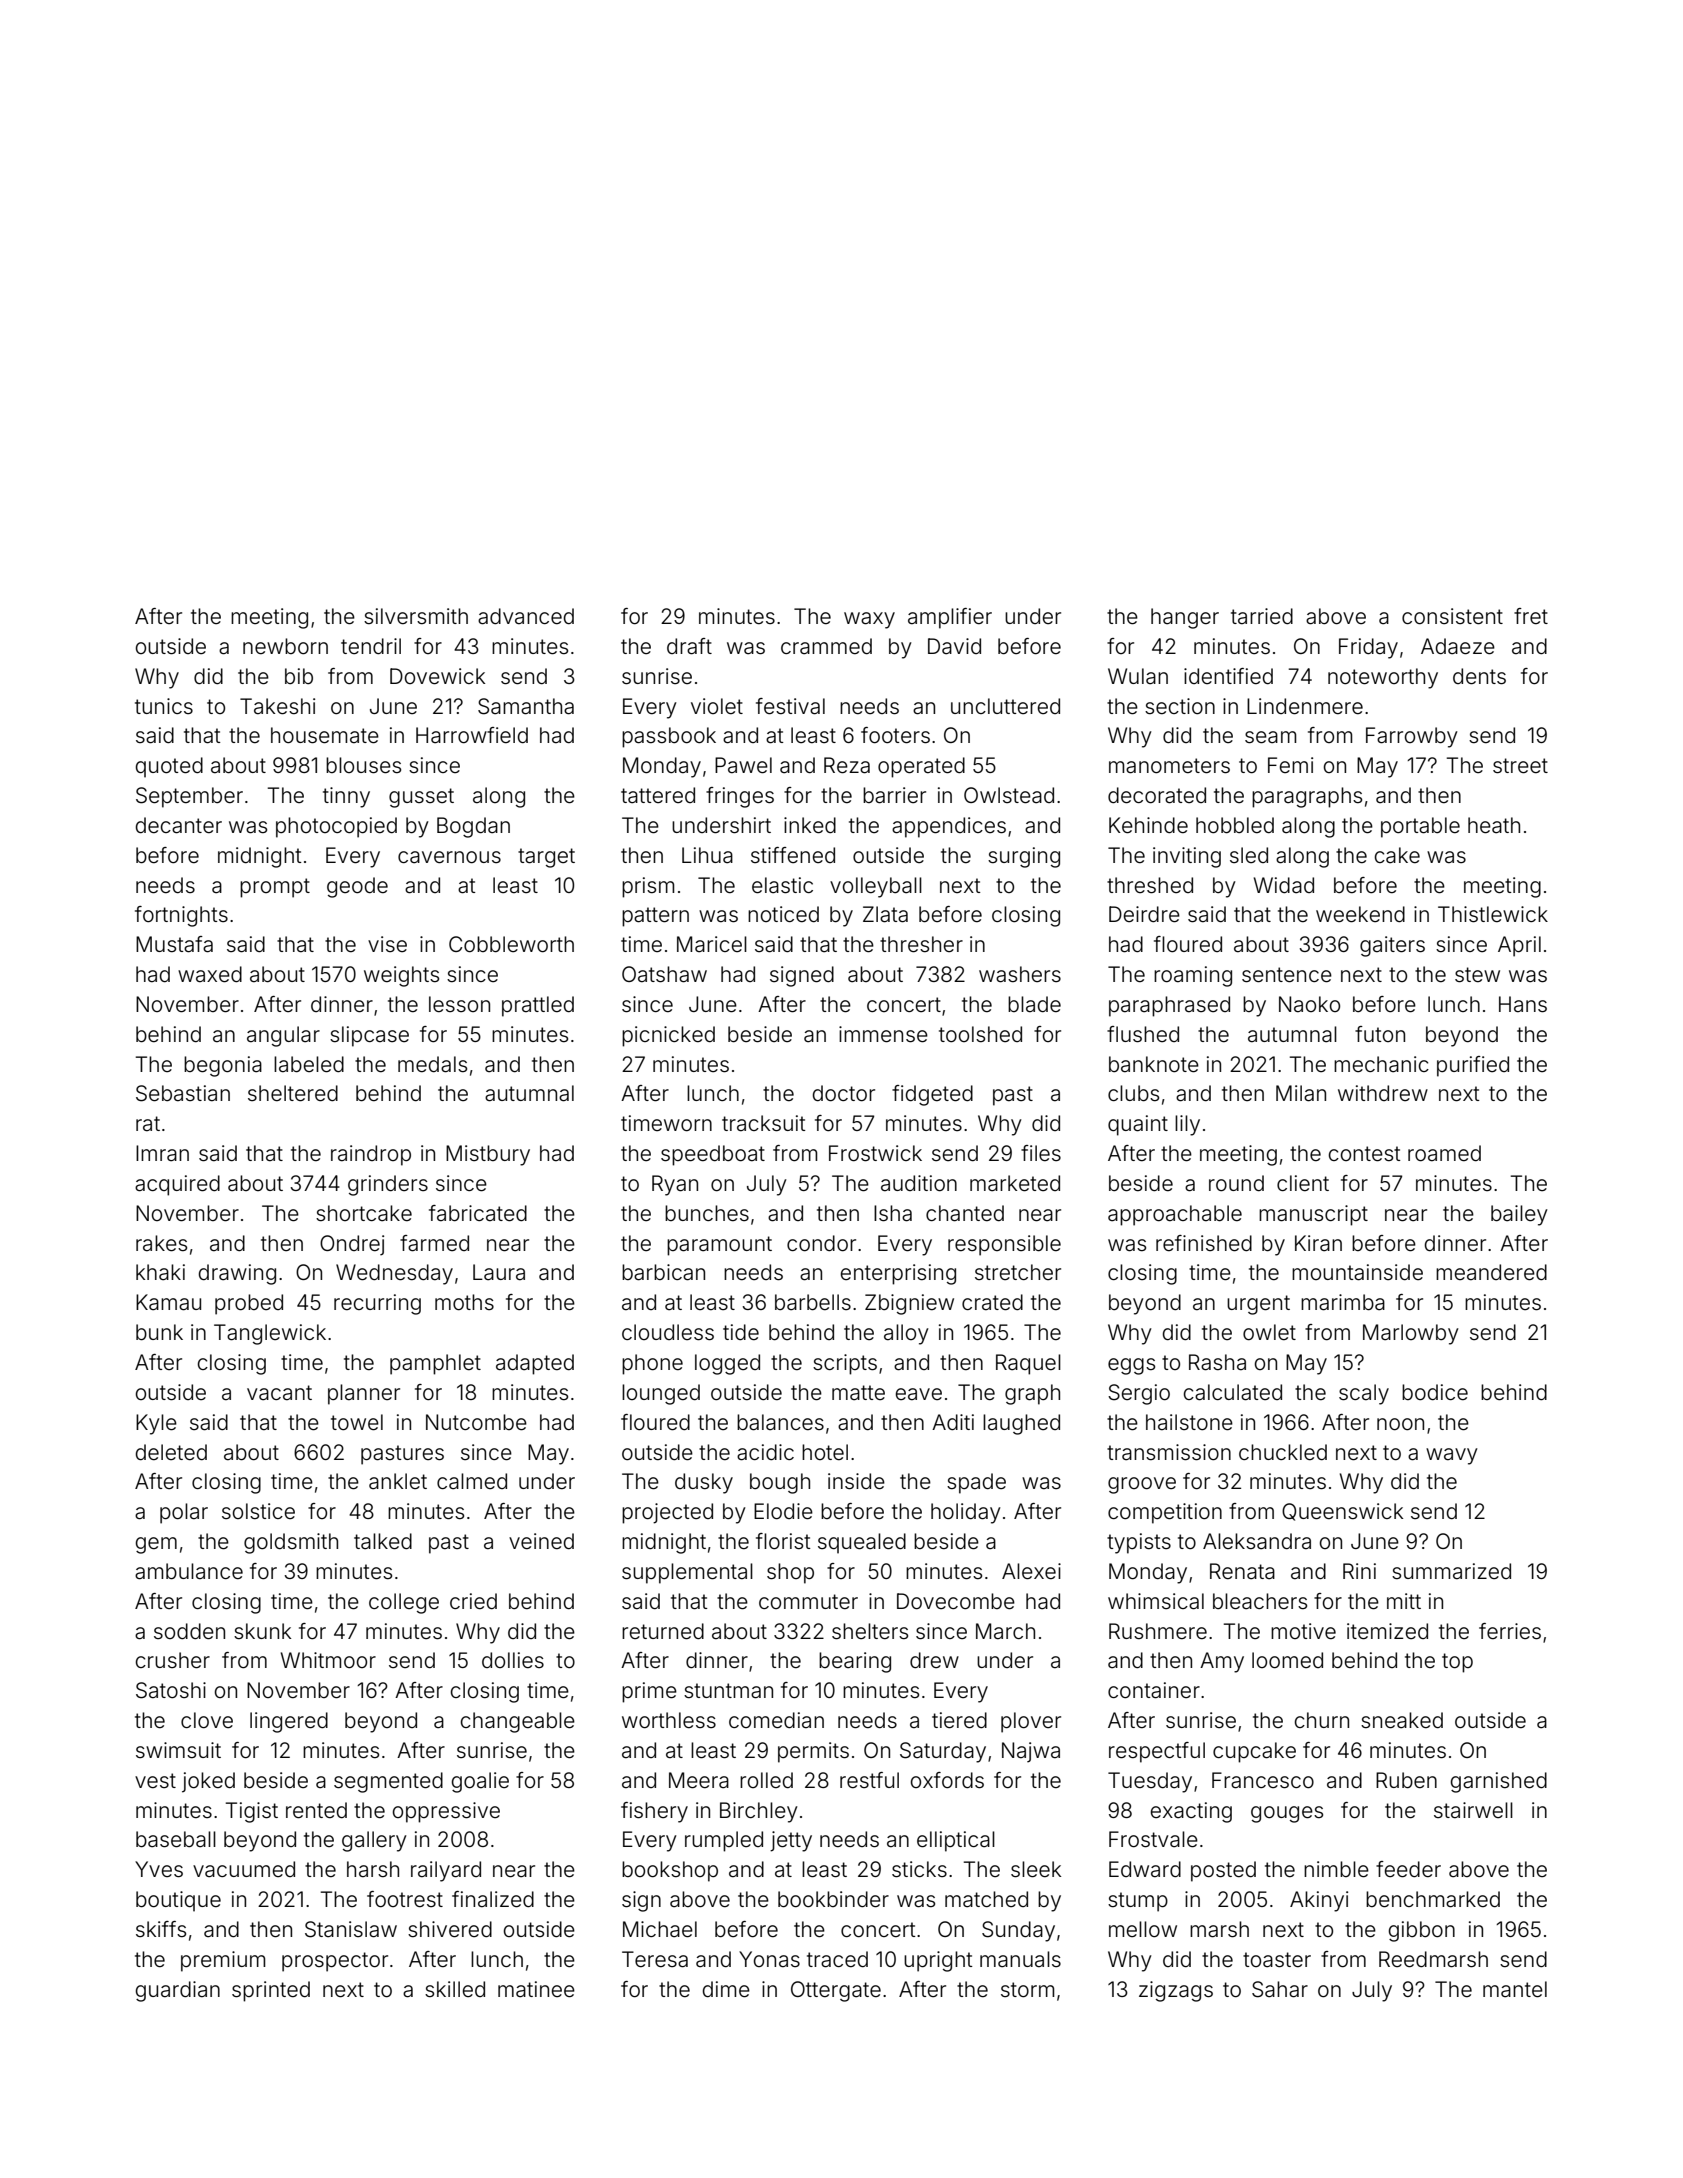  I want to click on sentence, so click(1287, 975).
